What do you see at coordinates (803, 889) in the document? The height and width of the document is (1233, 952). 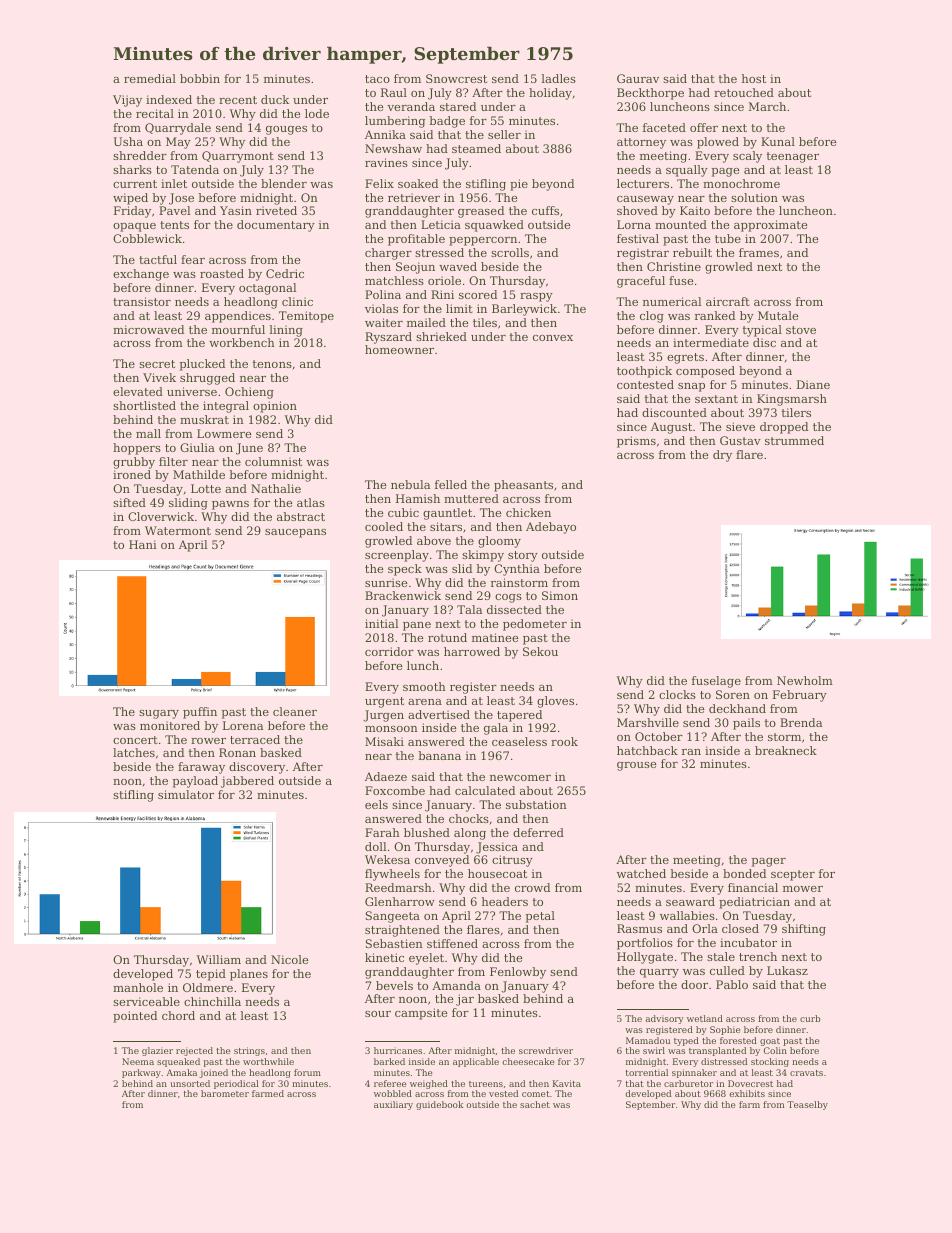 I see `mower` at bounding box center [803, 889].
